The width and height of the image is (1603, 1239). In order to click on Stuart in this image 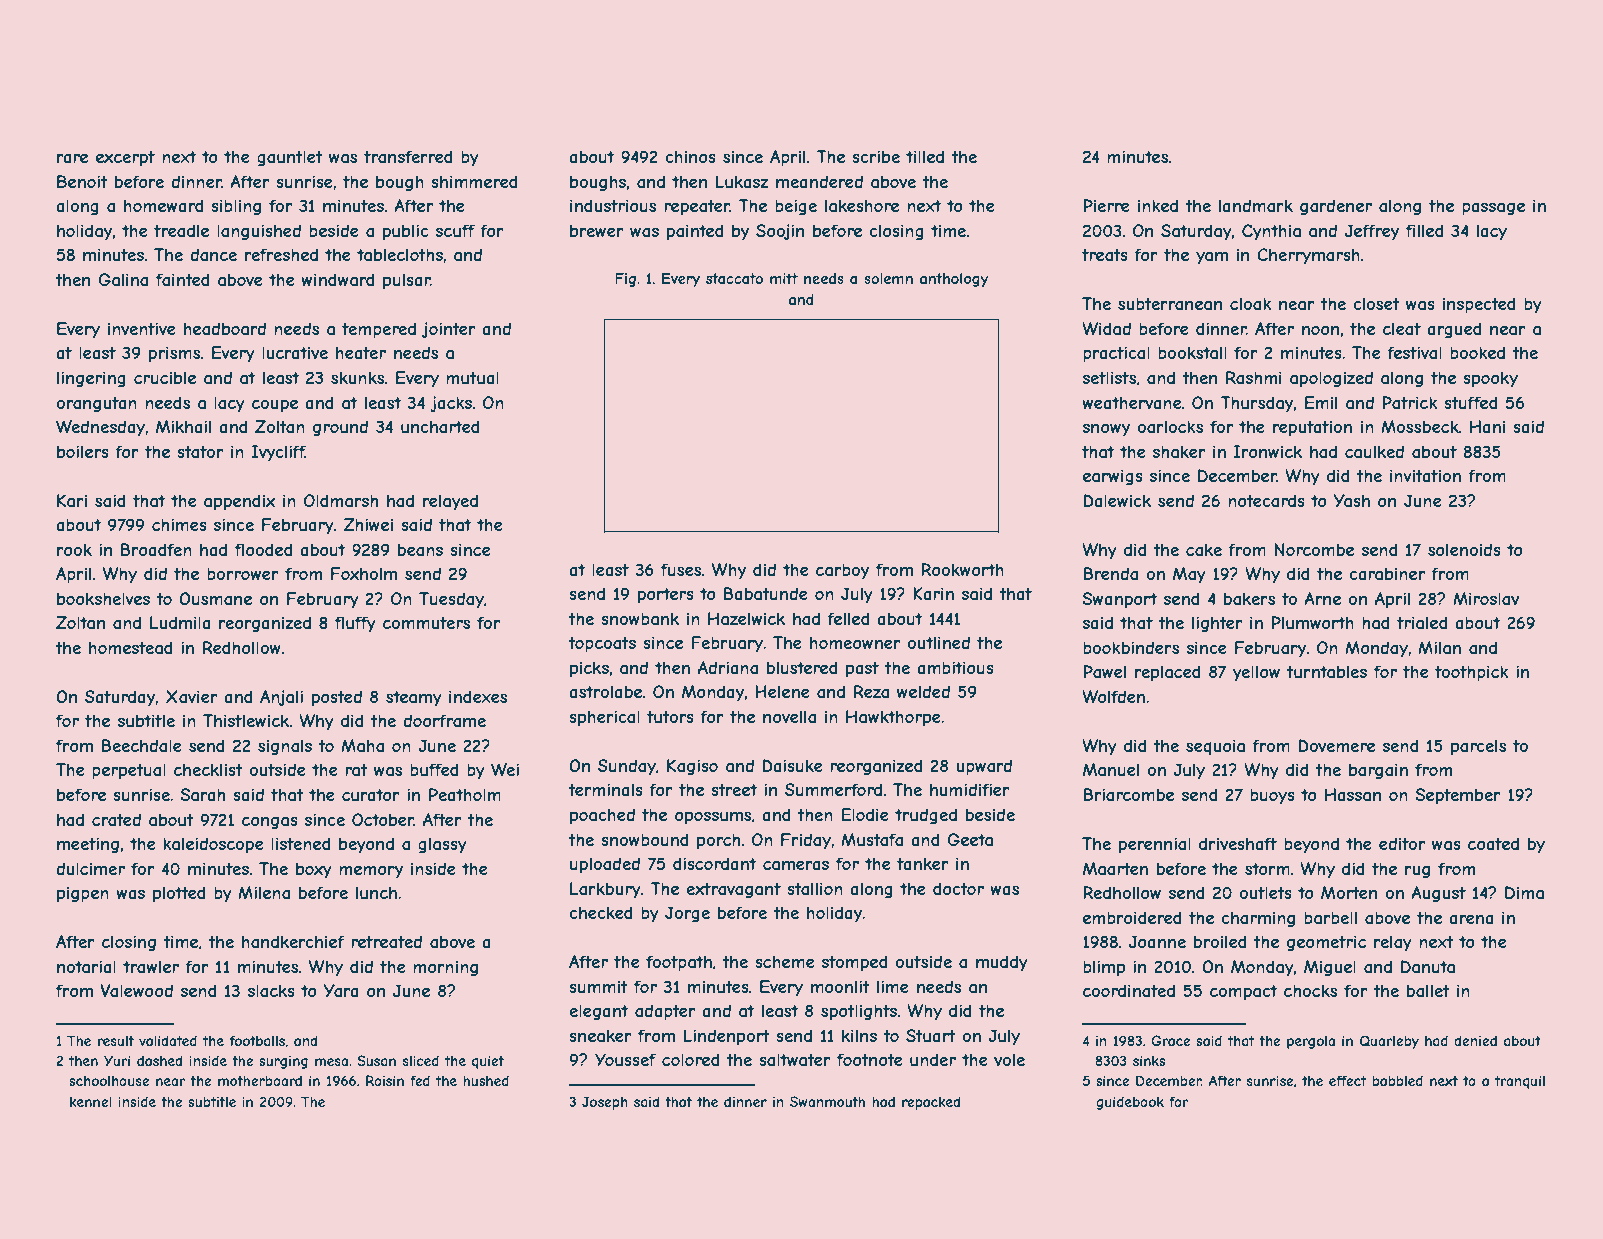, I will do `click(931, 1035)`.
